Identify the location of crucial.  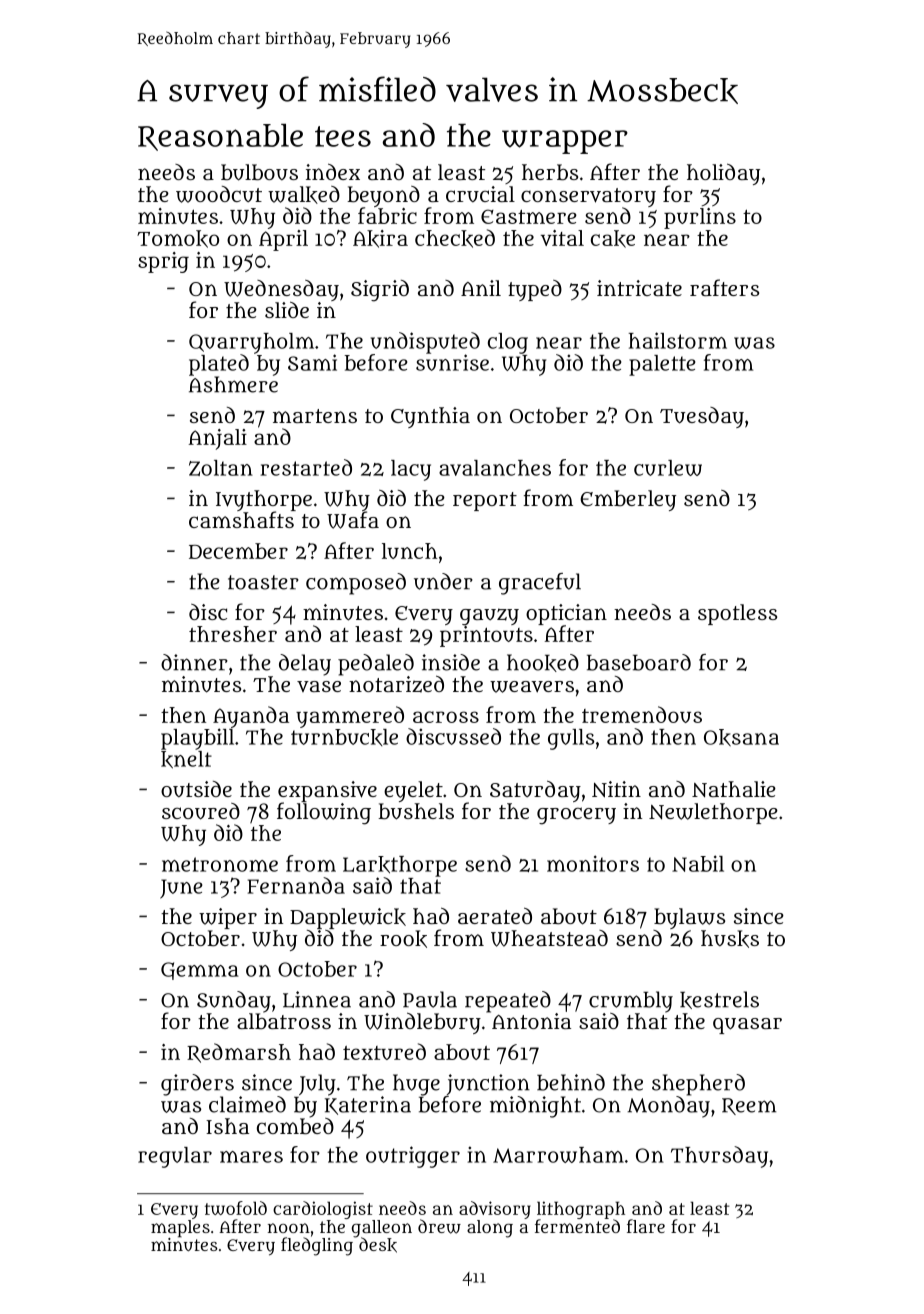
(480, 194).
